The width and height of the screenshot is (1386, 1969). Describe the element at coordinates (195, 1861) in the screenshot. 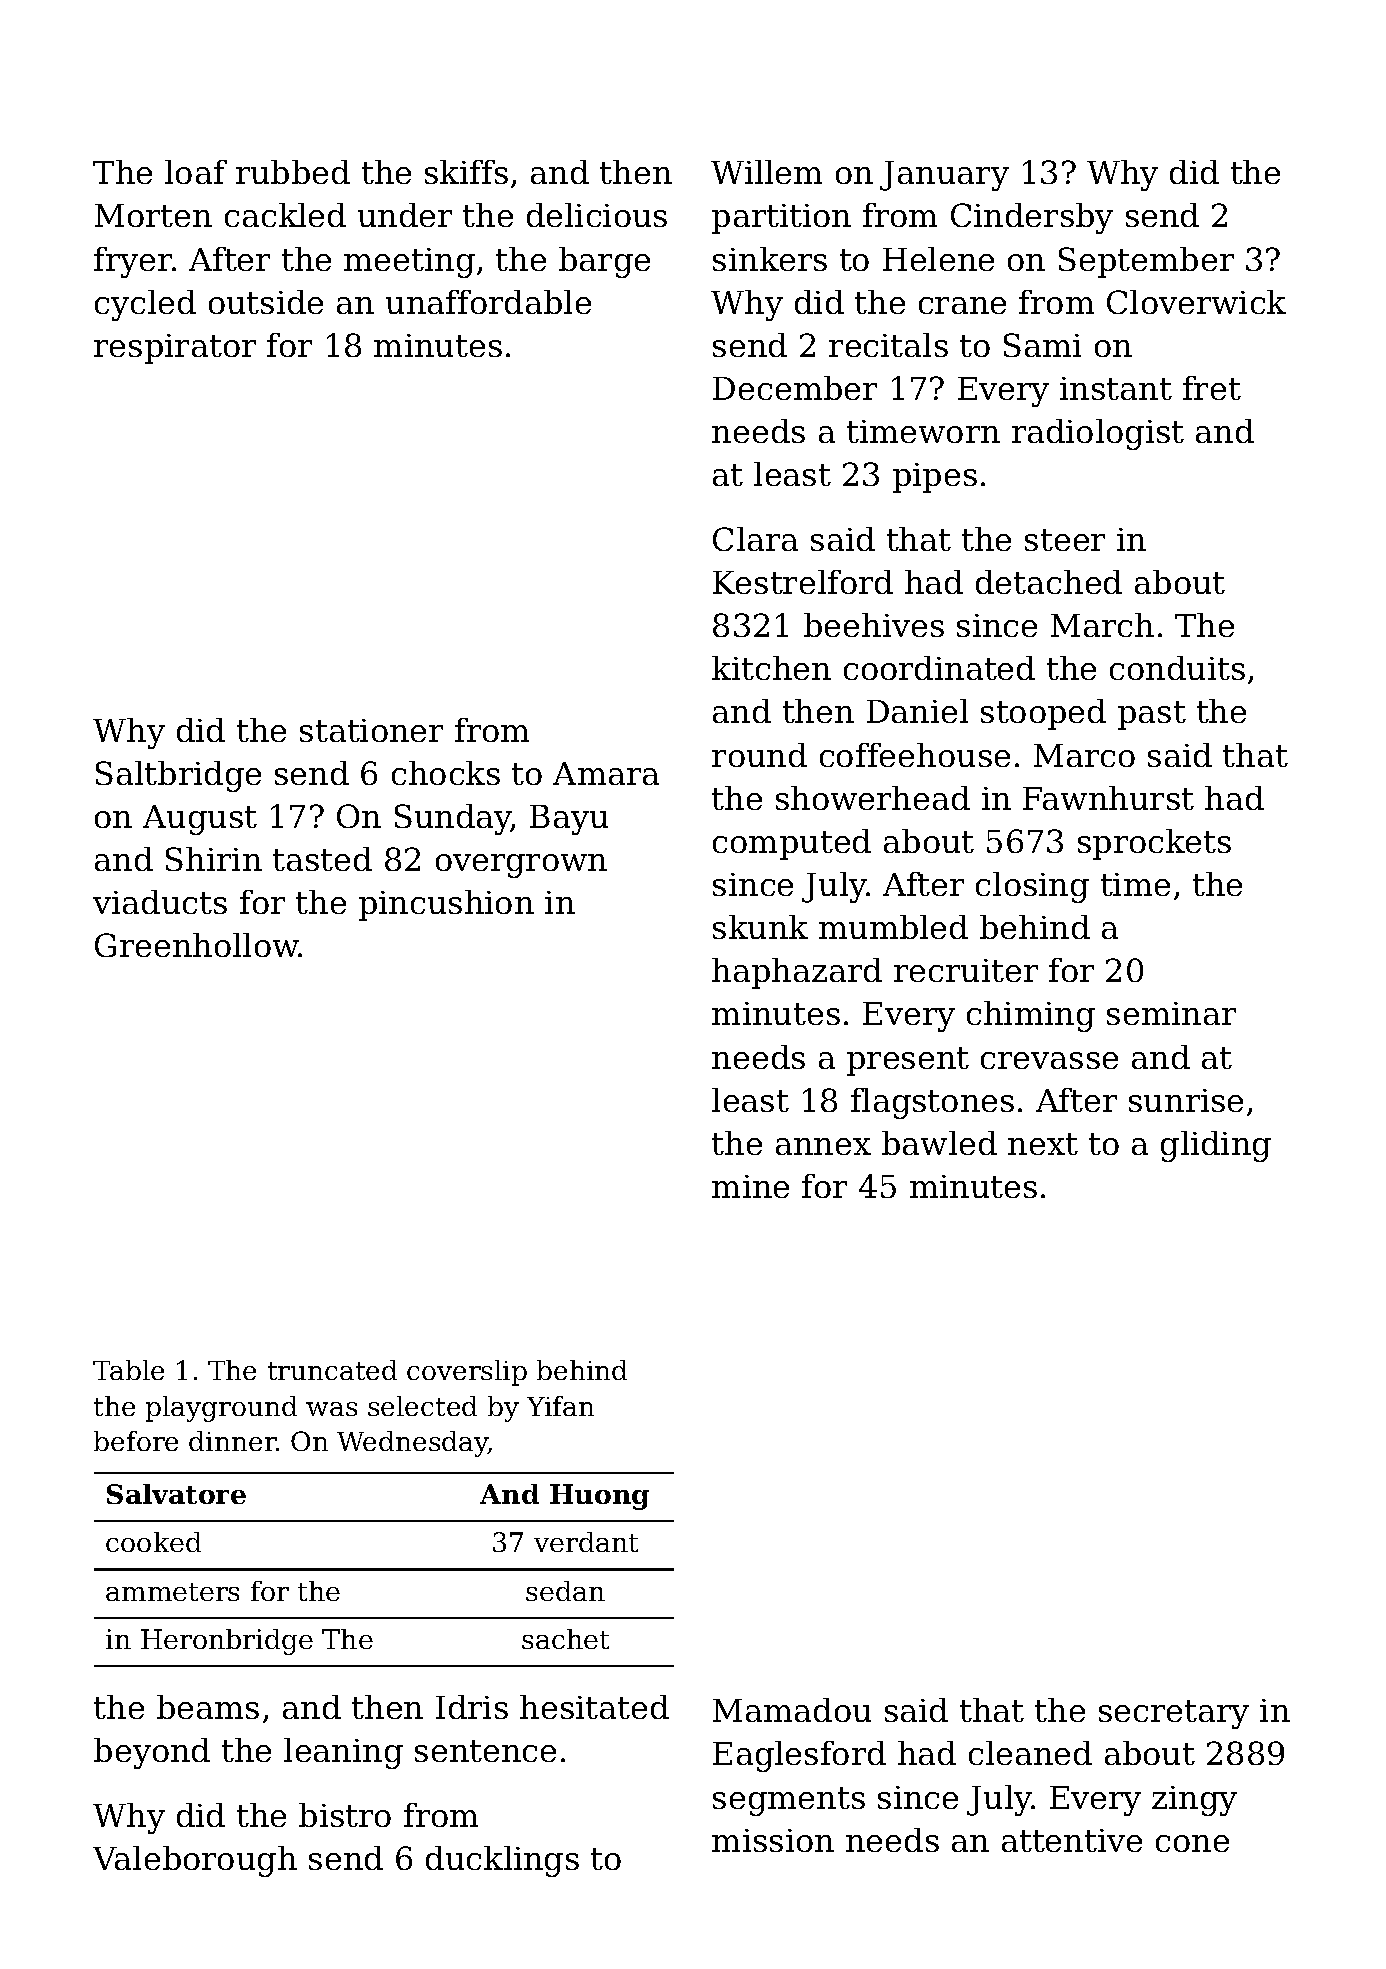

I see `Valeborough` at that location.
